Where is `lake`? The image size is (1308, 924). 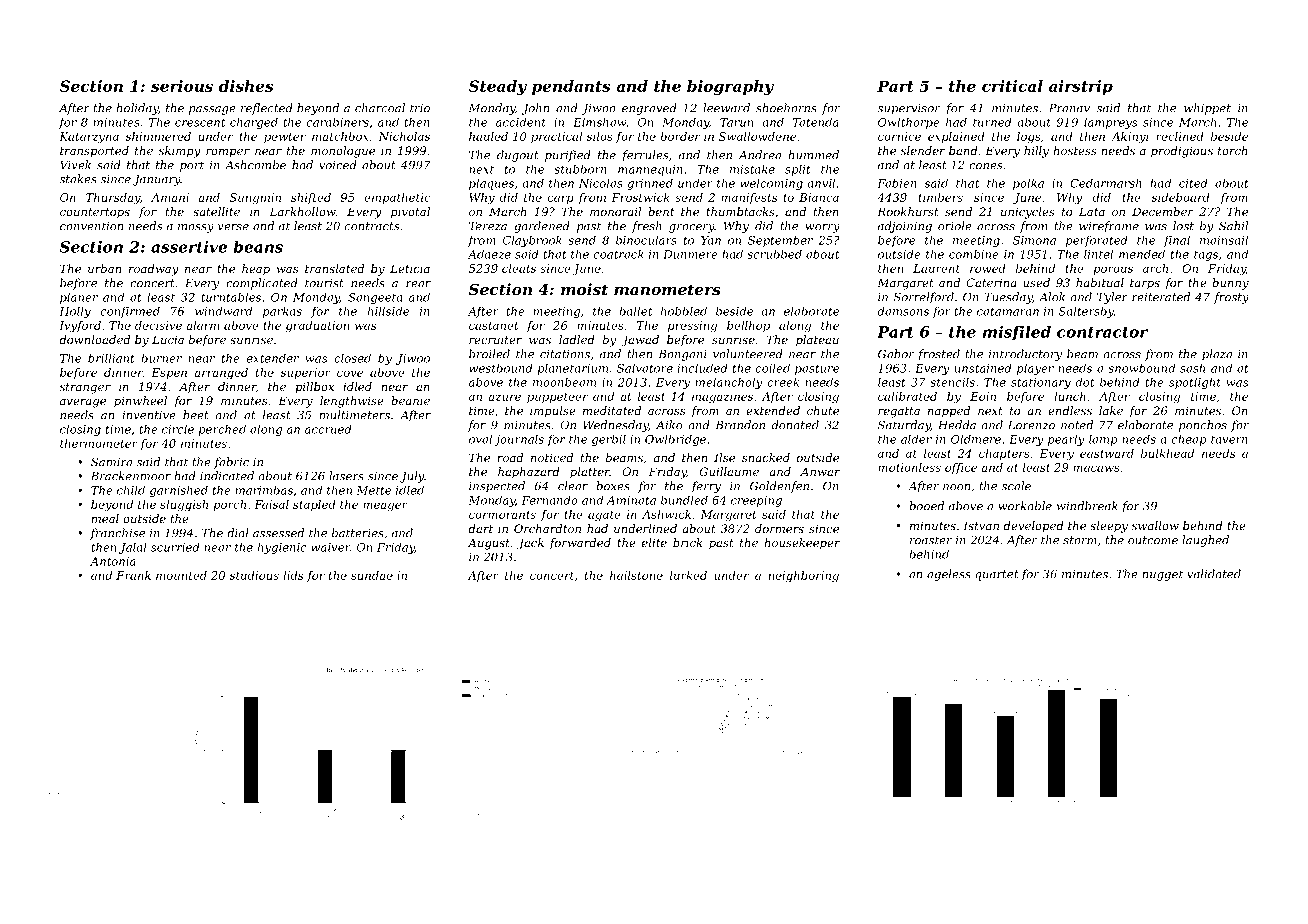
lake is located at coordinates (1111, 410).
